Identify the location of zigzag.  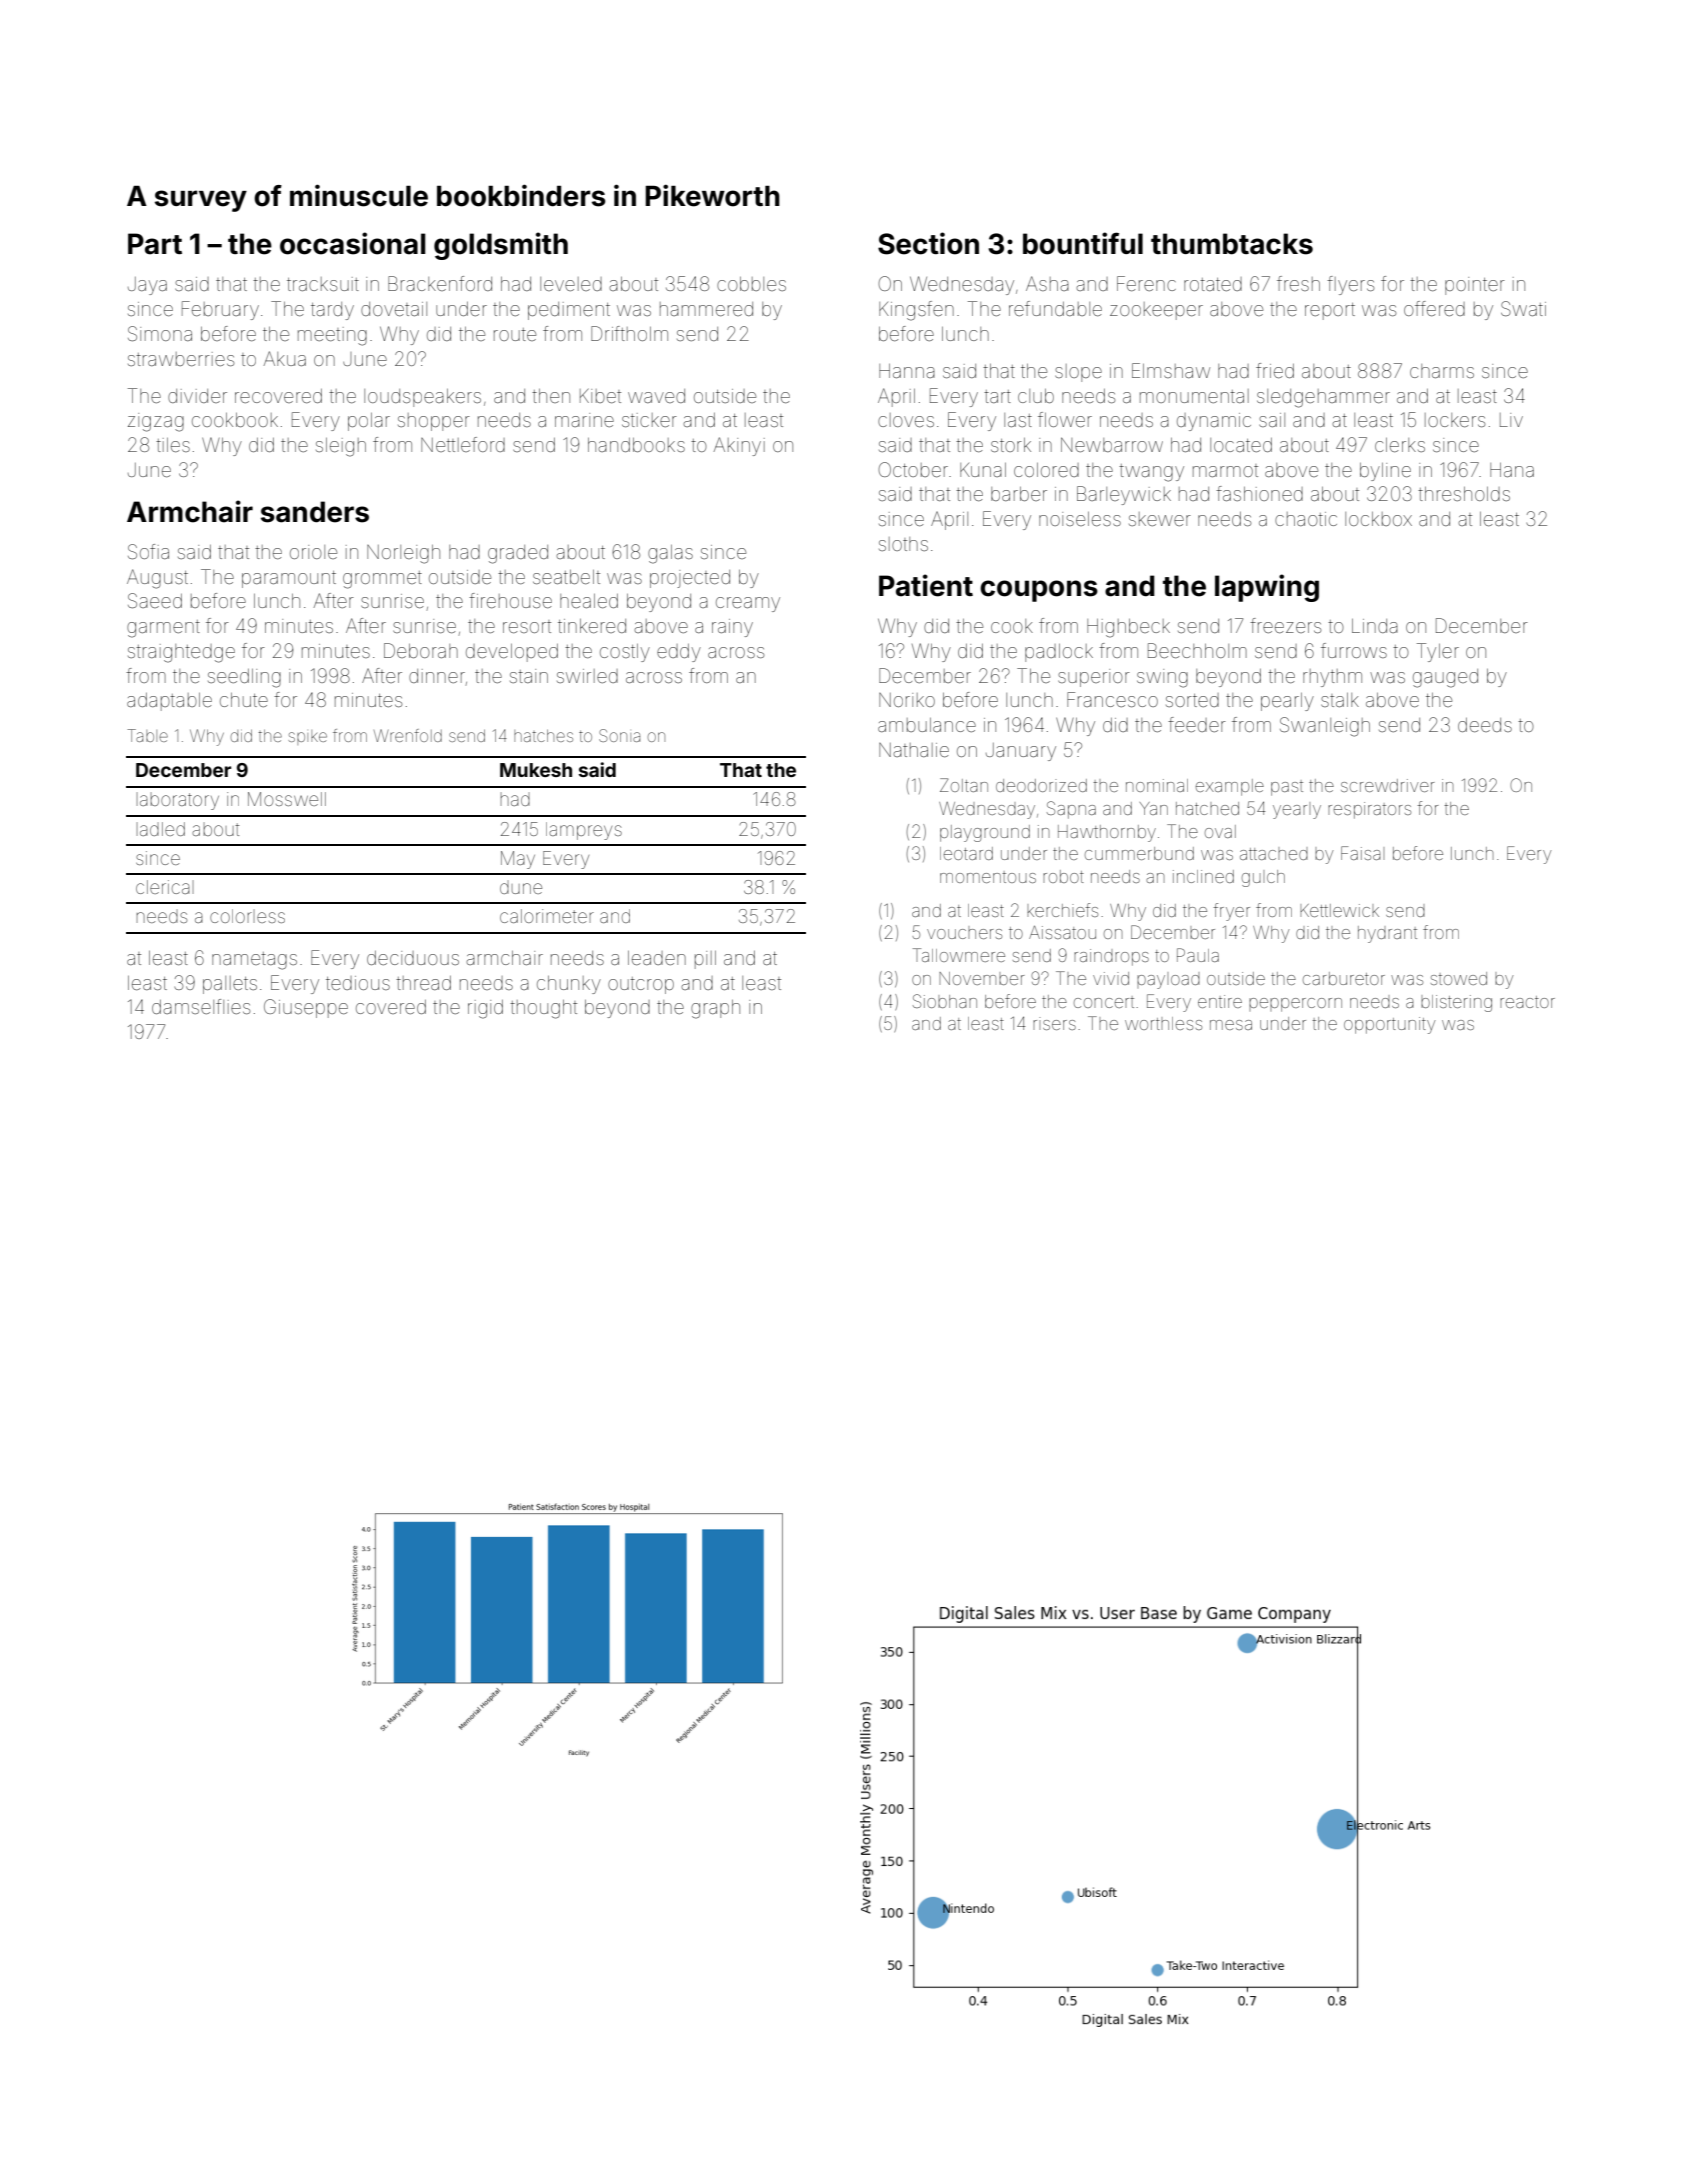
(156, 422).
